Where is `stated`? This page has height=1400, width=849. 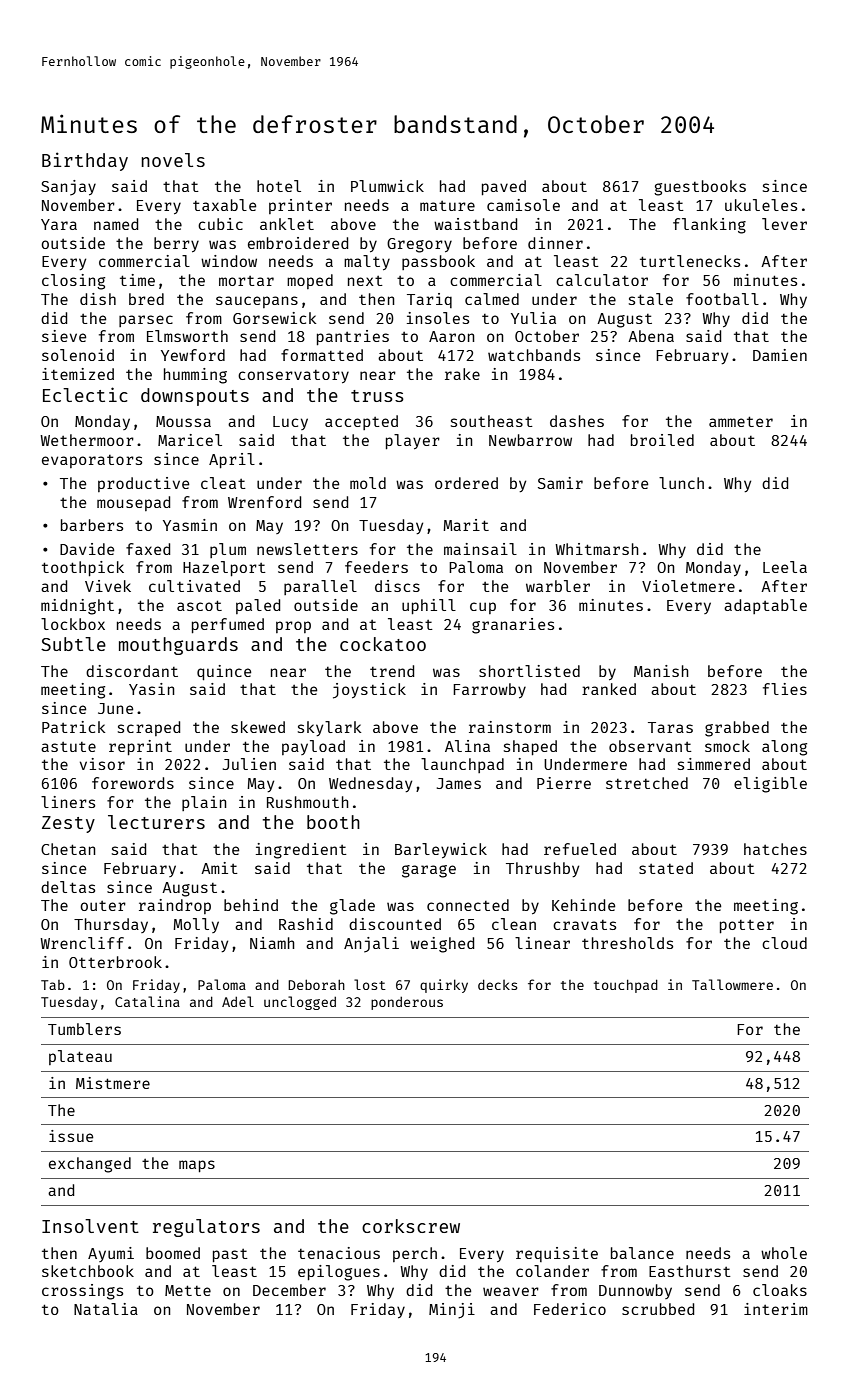 stated is located at coordinates (666, 868).
